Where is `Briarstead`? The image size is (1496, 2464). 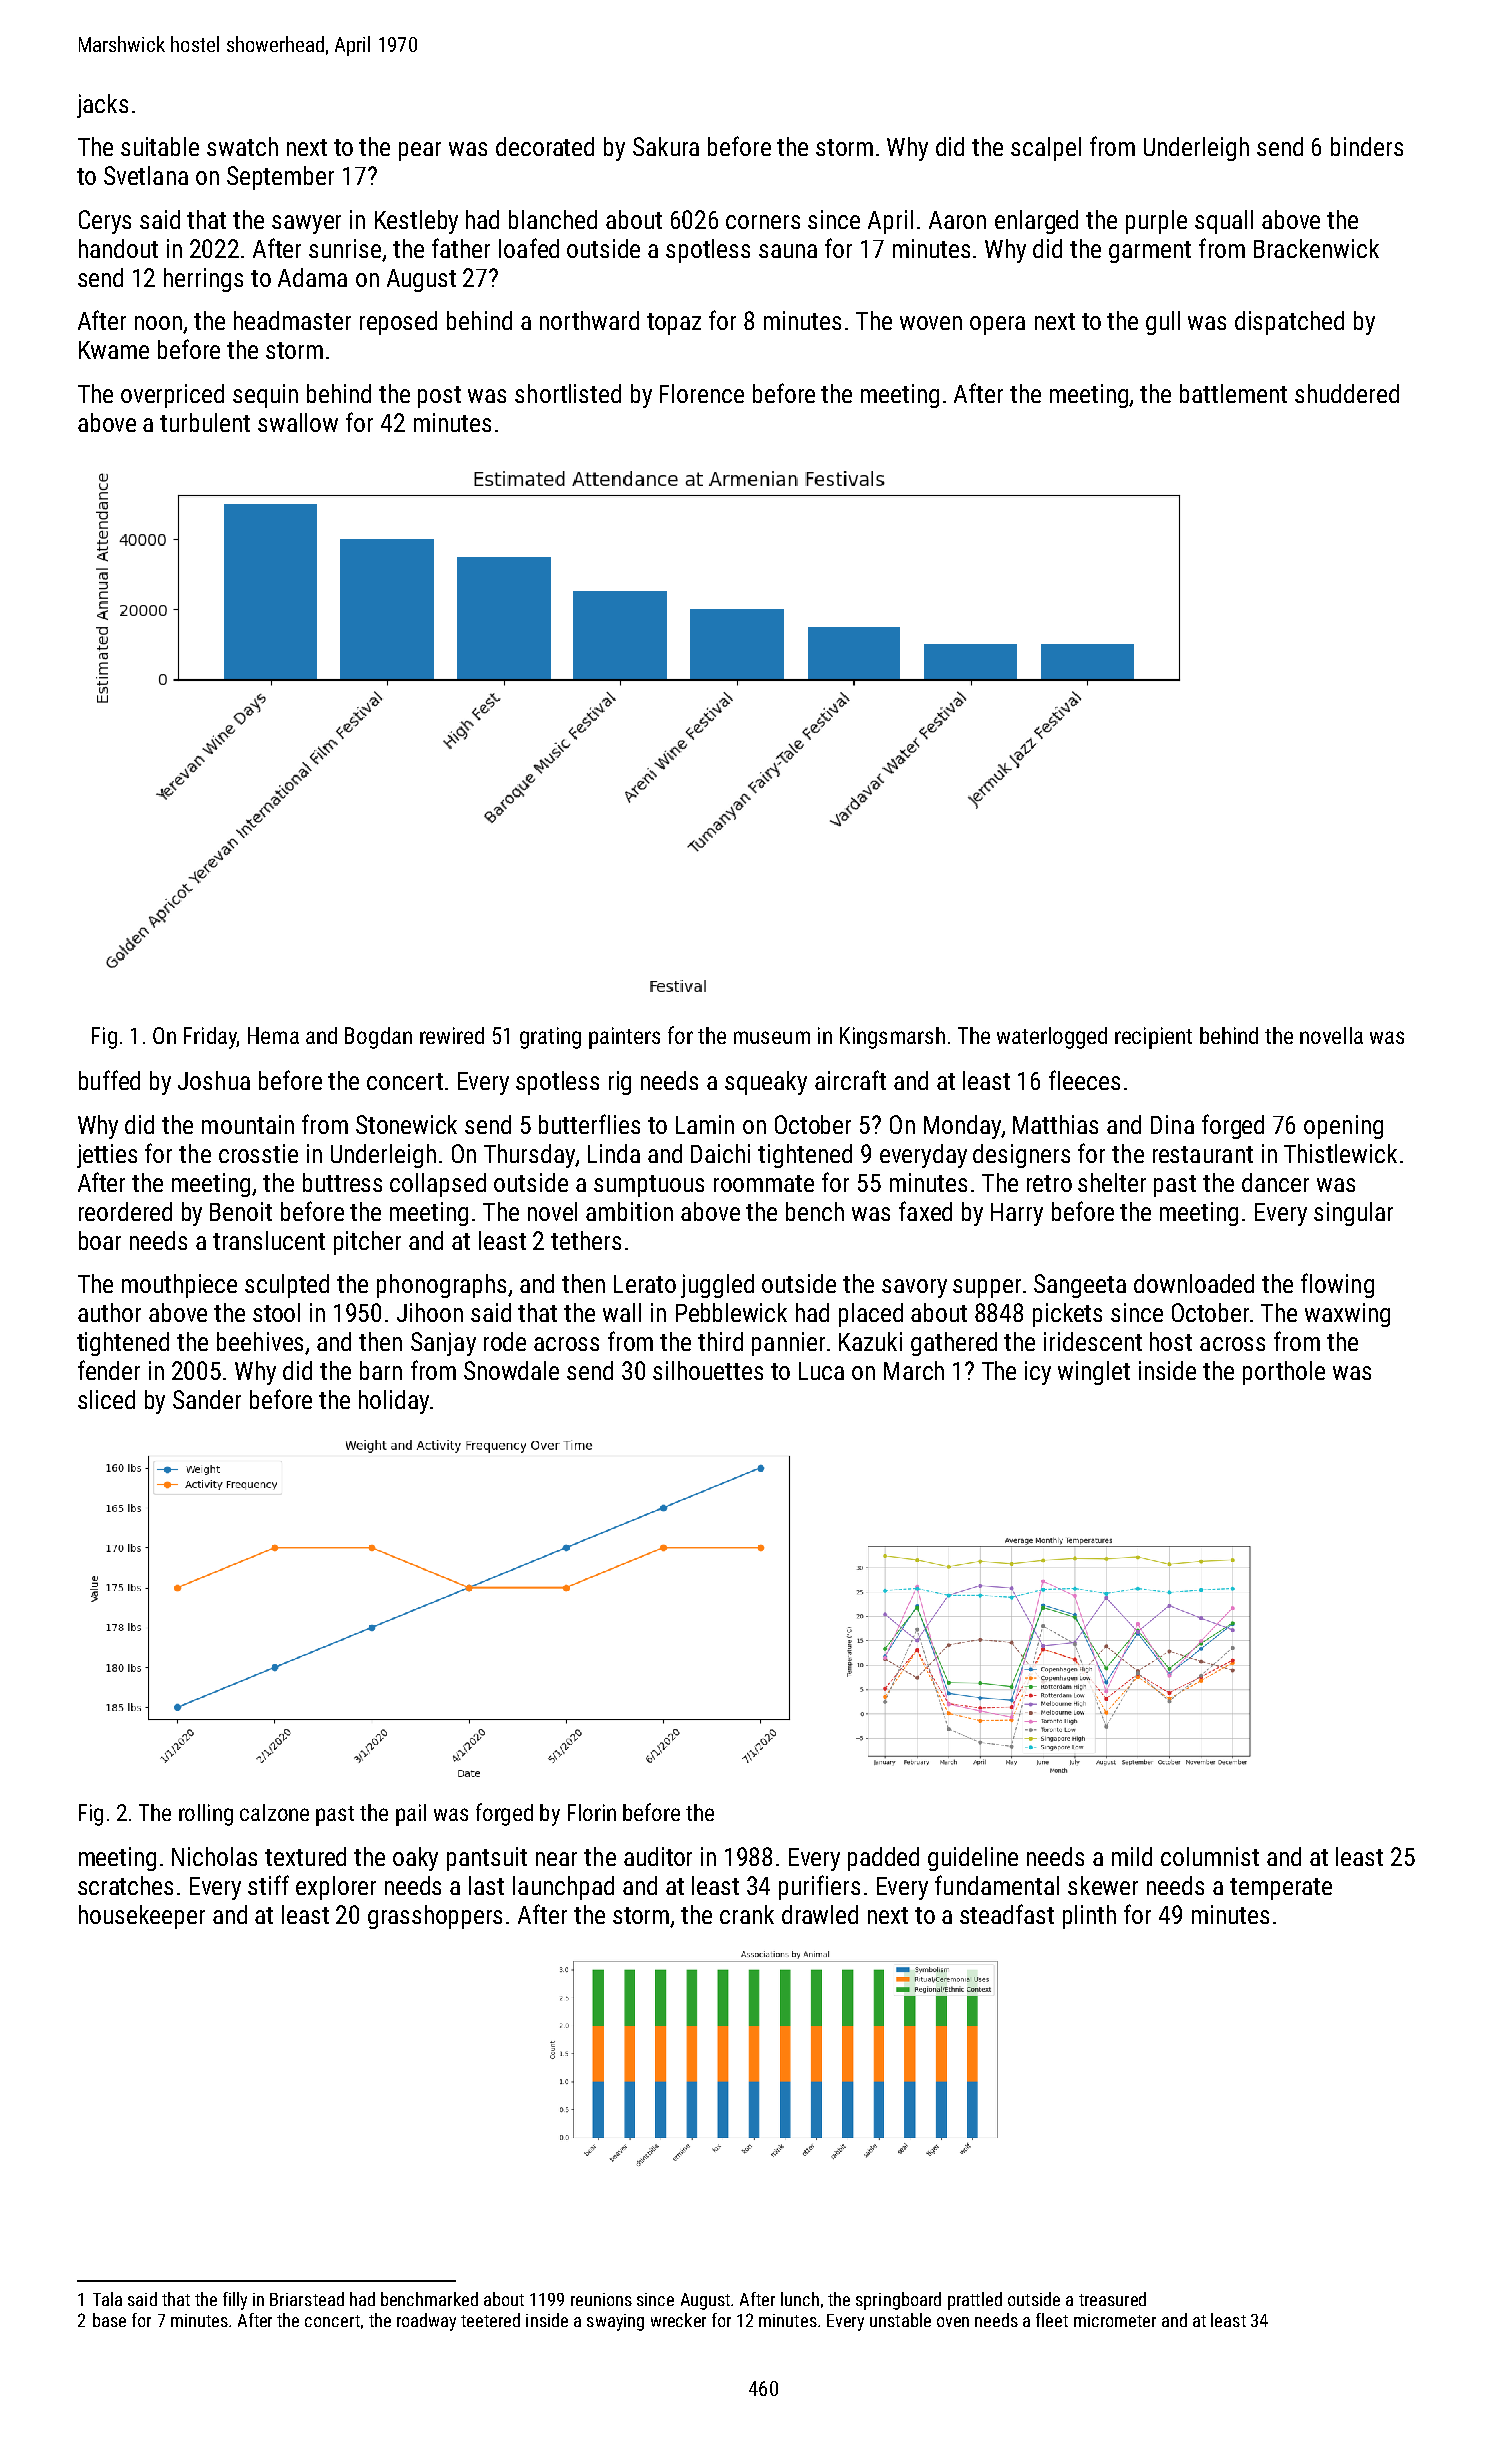
Briarstead is located at coordinates (307, 2299).
